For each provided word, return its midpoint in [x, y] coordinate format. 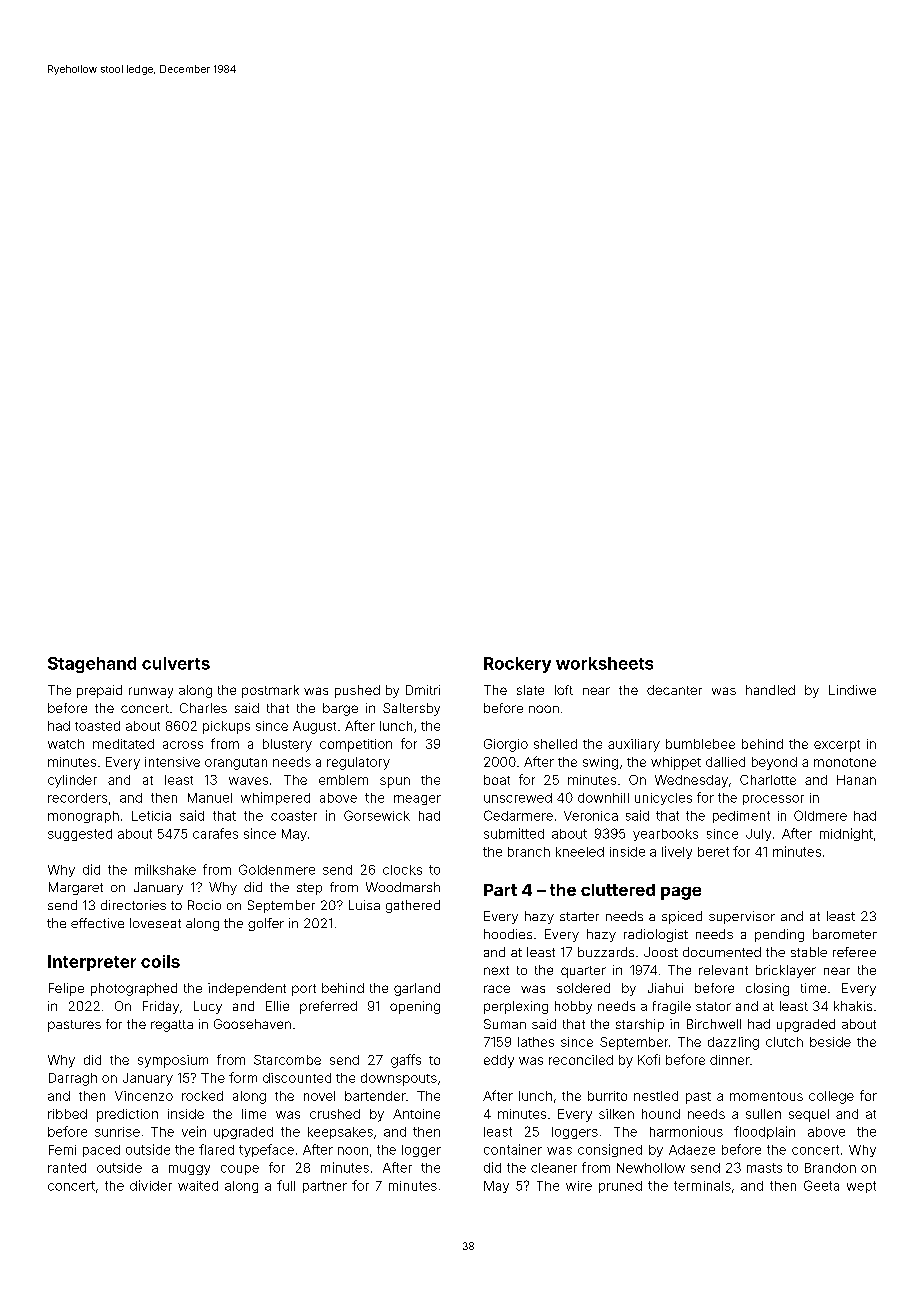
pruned [620, 1187]
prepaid [99, 691]
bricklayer [786, 971]
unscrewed [518, 798]
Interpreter [92, 963]
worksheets [604, 663]
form [243, 1077]
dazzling [733, 1043]
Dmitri [423, 690]
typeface [266, 1150]
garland [417, 989]
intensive [172, 762]
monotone [845, 762]
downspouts [399, 1079]
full [286, 1185]
